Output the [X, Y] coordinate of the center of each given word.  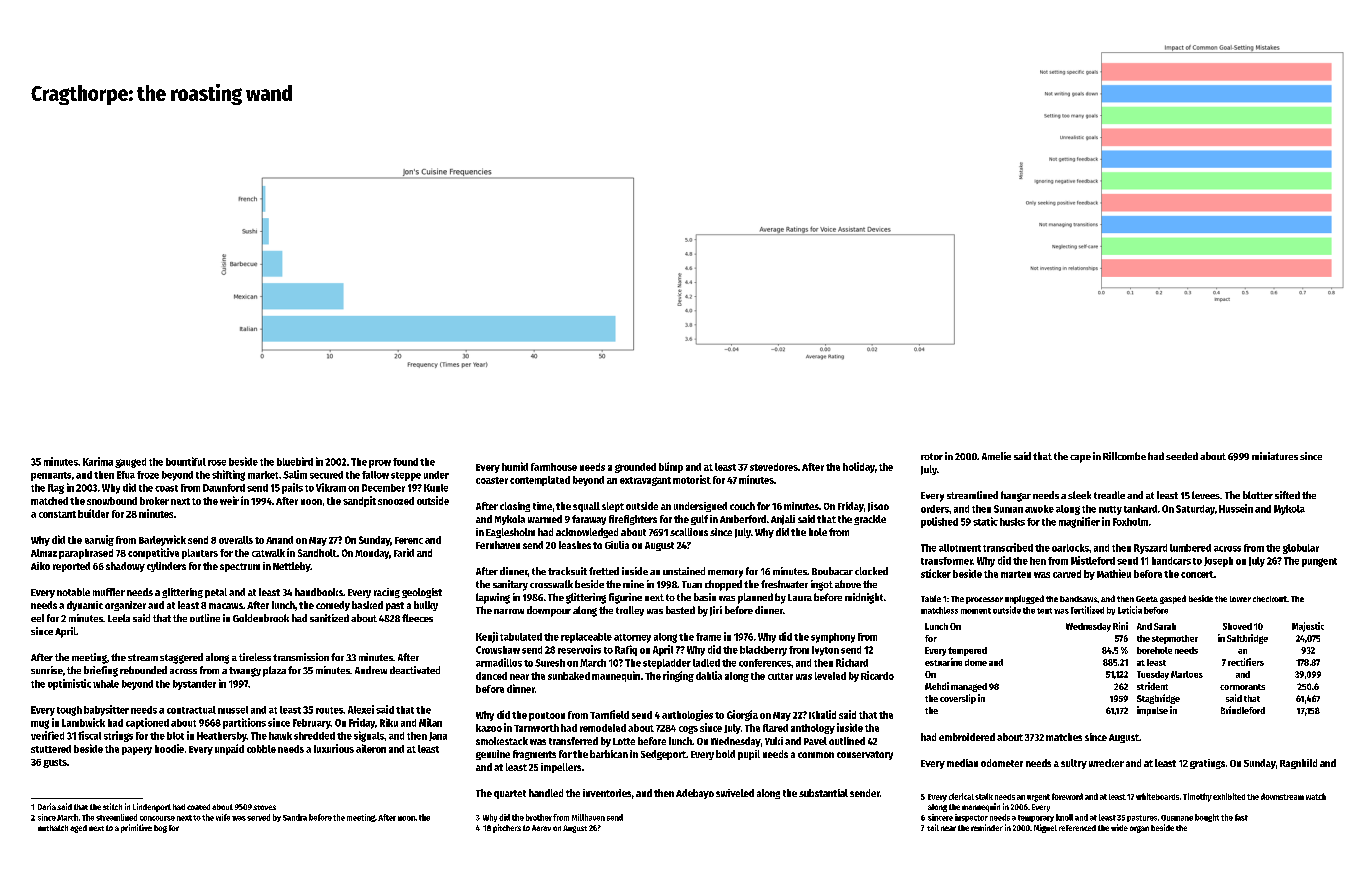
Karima [98, 461]
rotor [932, 456]
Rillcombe [1124, 456]
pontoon [547, 716]
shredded [314, 736]
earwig [99, 540]
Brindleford [1243, 710]
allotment [960, 548]
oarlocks [1070, 548]
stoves [264, 807]
